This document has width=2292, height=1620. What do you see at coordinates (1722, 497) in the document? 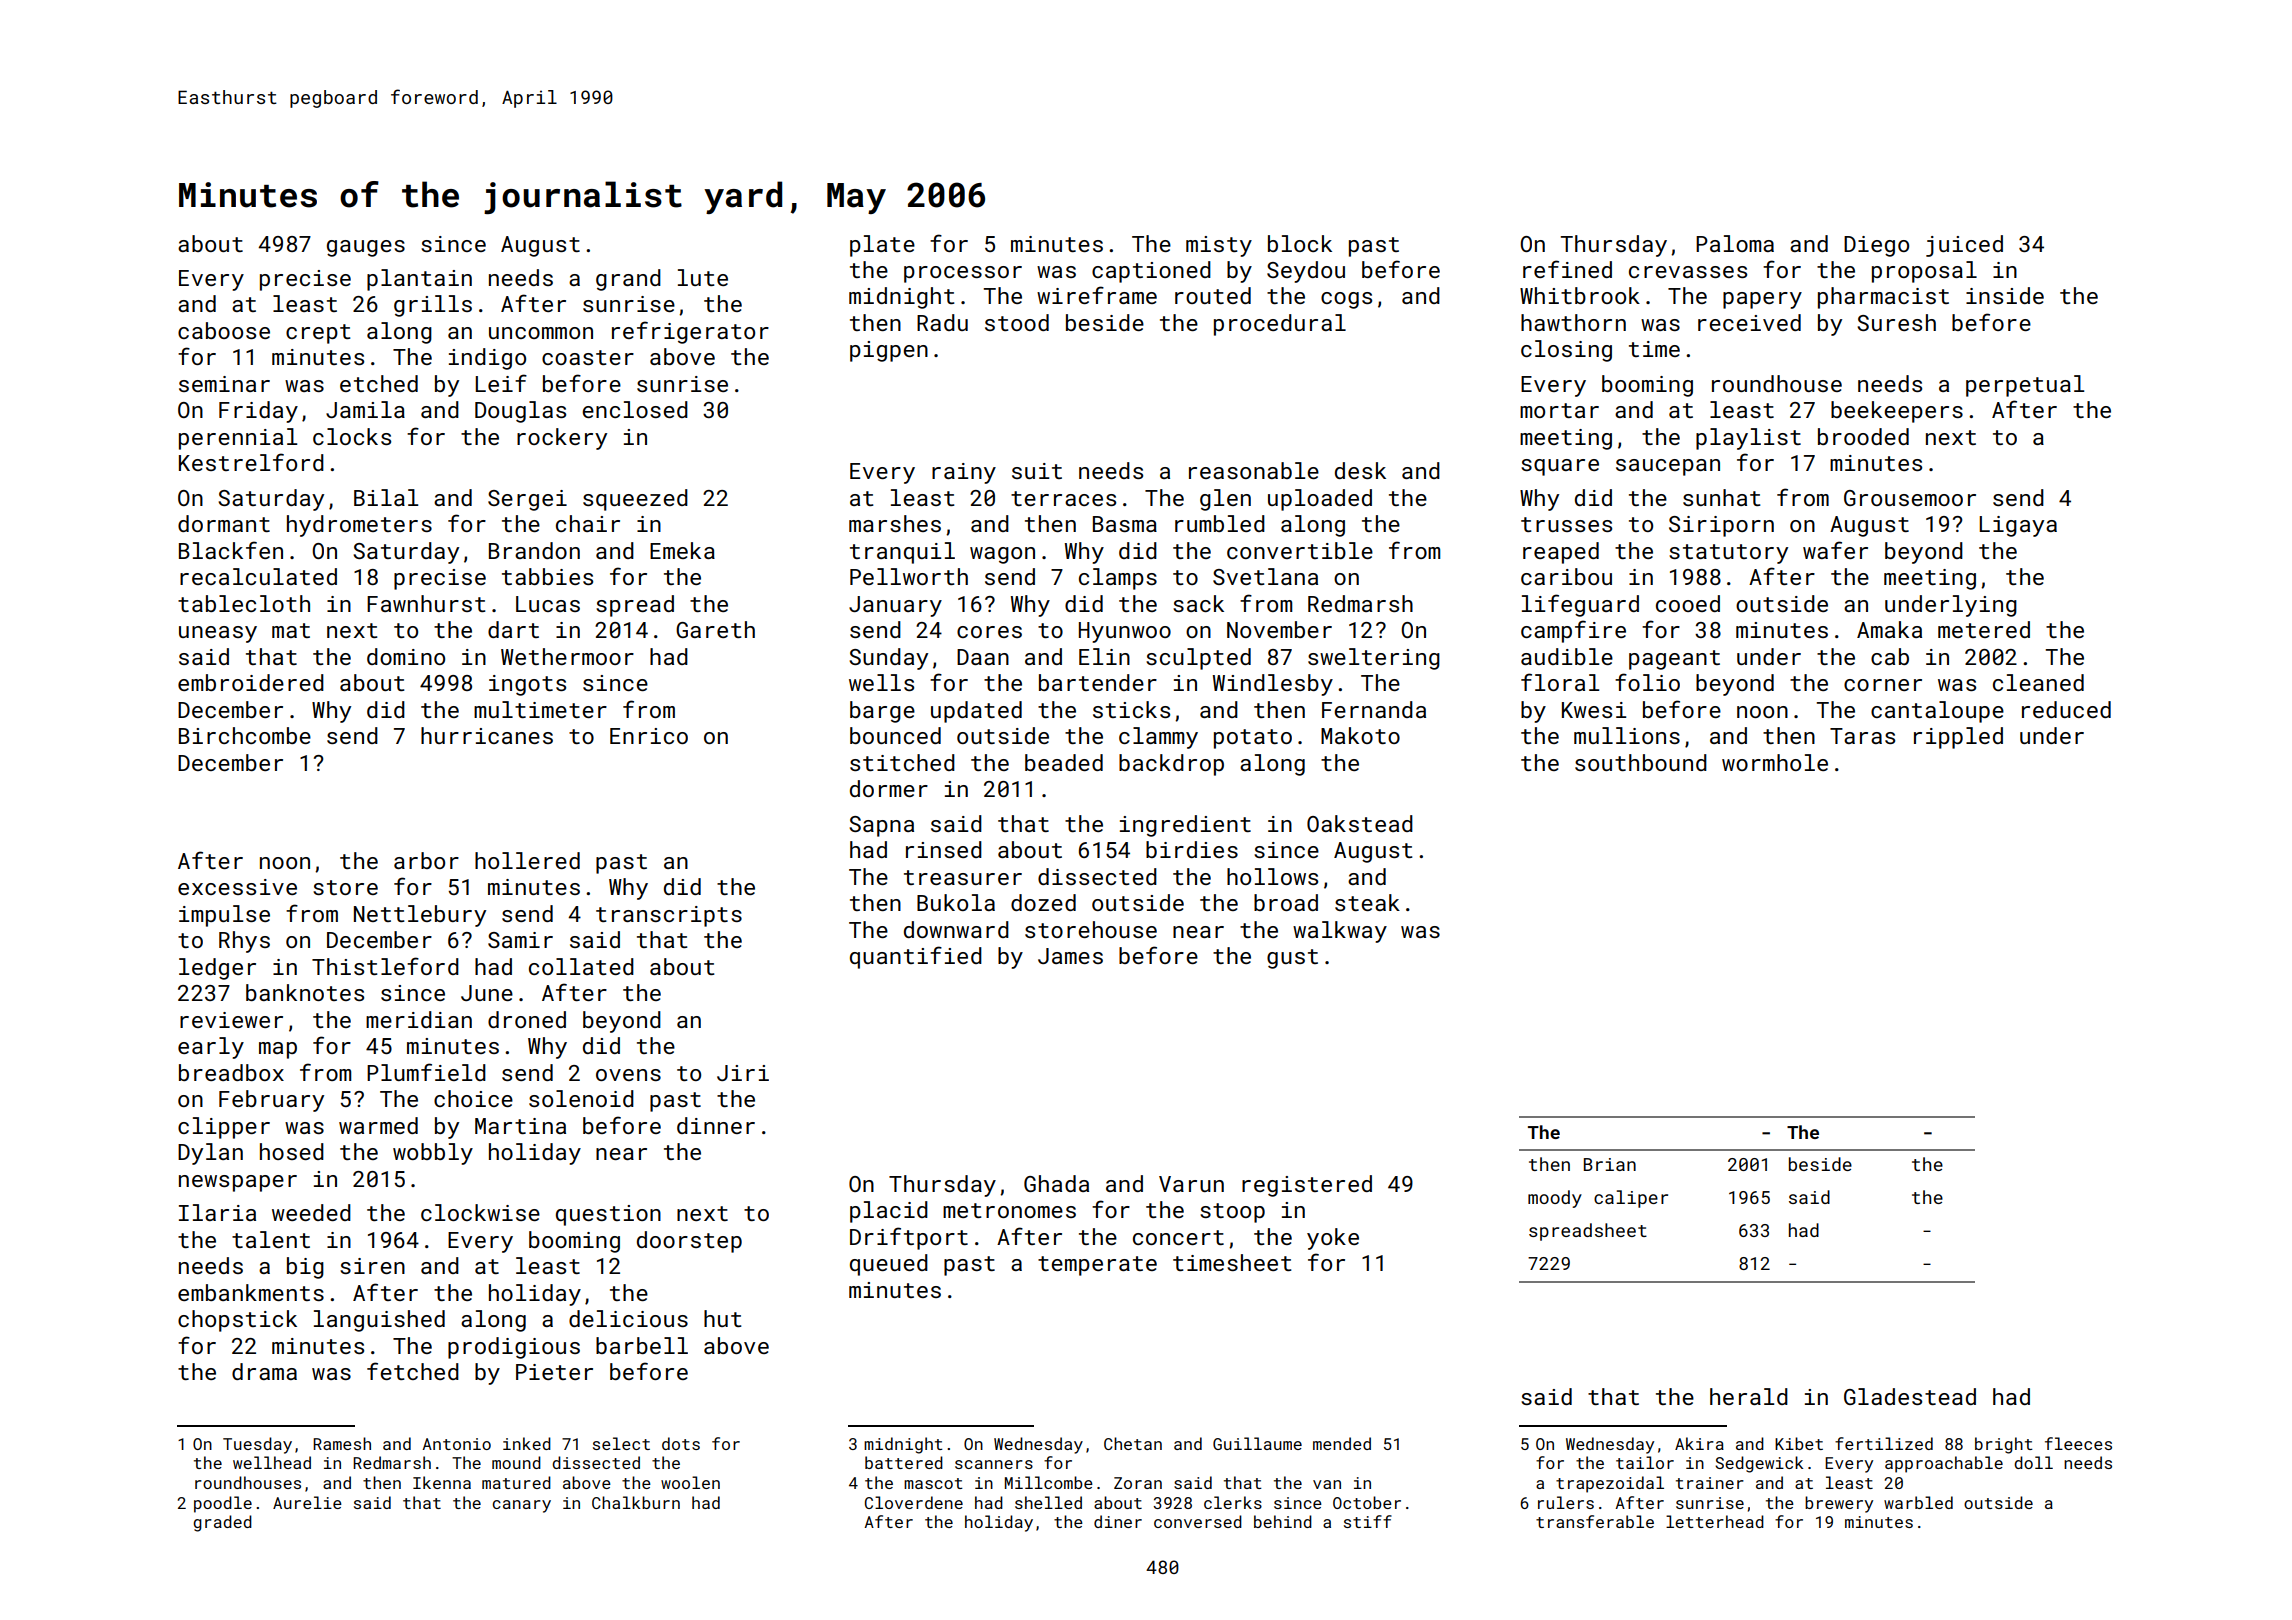
I see `sunhat` at bounding box center [1722, 497].
